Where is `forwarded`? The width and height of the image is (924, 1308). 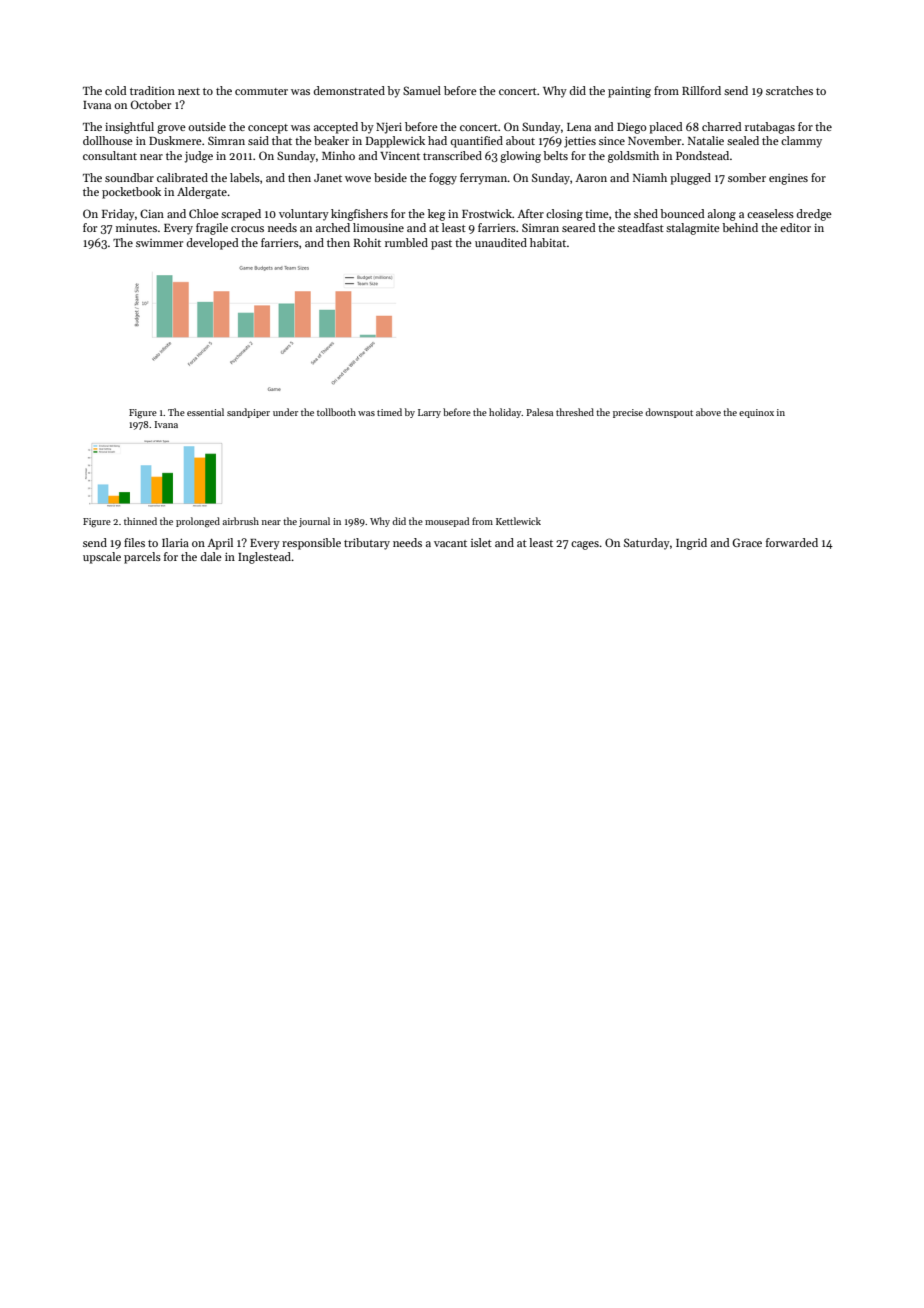 forwarded is located at coordinates (792, 542).
